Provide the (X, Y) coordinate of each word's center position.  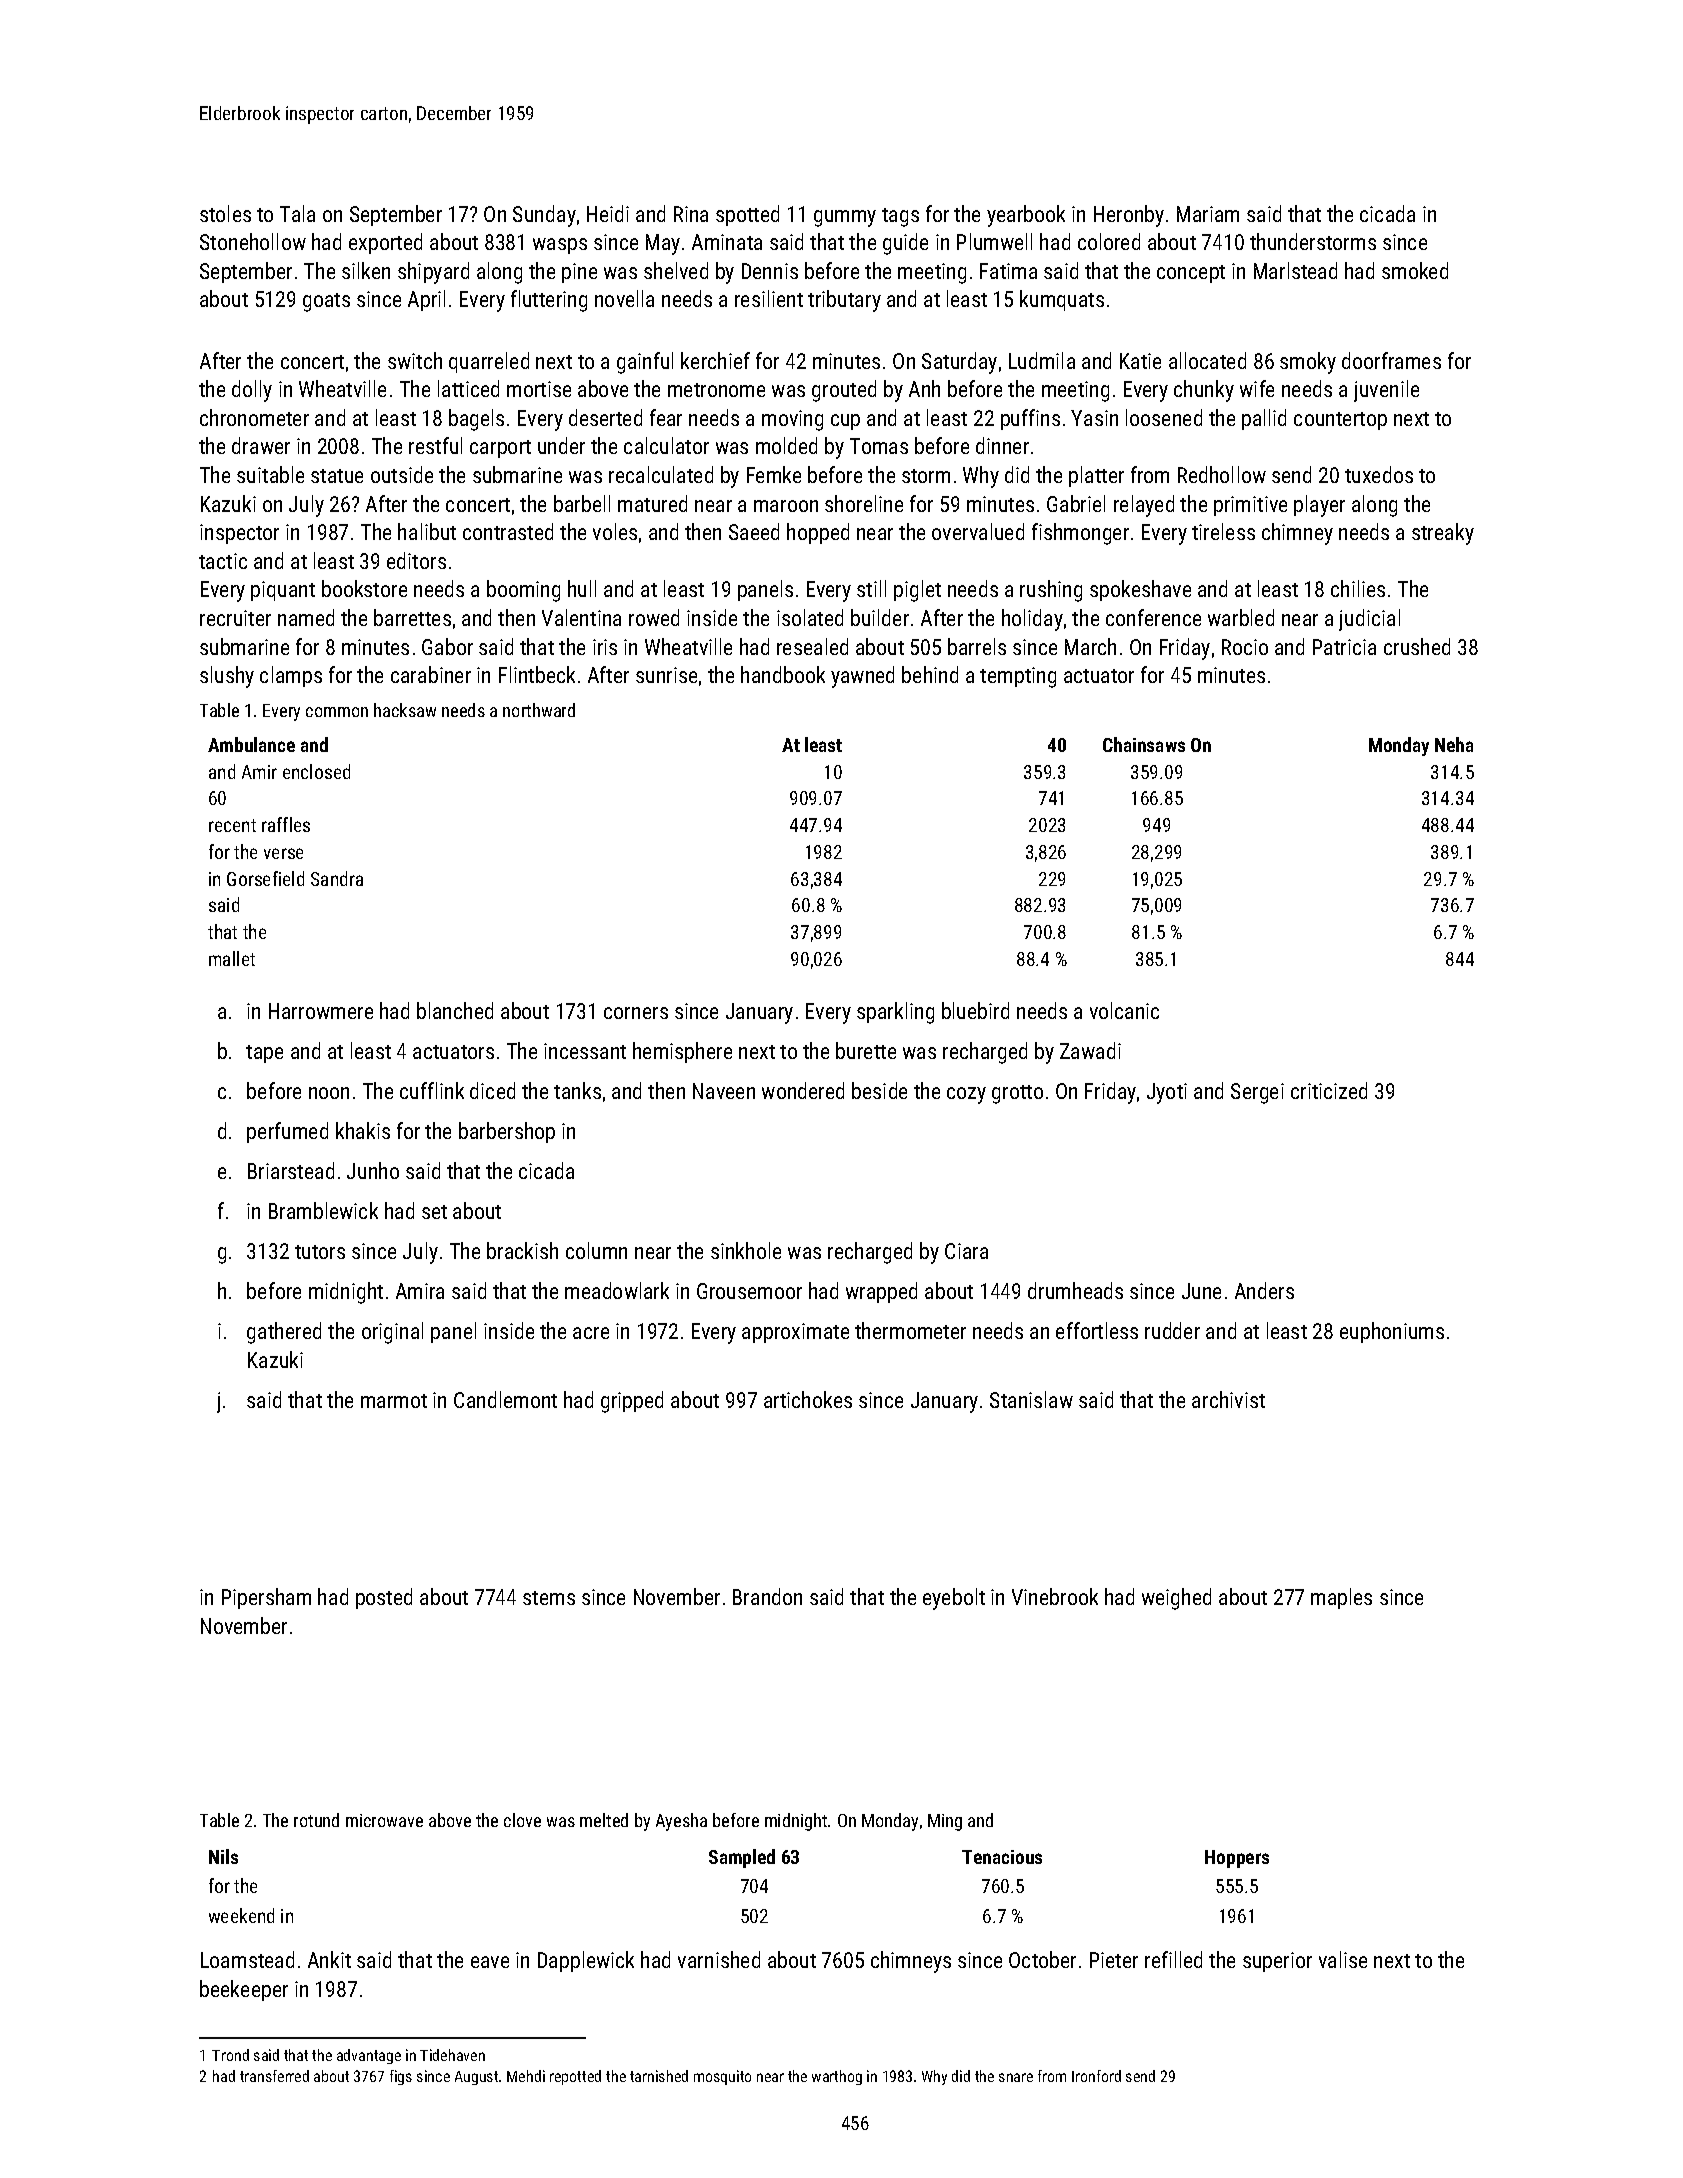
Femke (774, 474)
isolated (810, 617)
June (1201, 1291)
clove (522, 1820)
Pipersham (266, 1598)
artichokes (808, 1399)
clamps (291, 676)
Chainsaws (1144, 744)
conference (1153, 617)
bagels (476, 420)
